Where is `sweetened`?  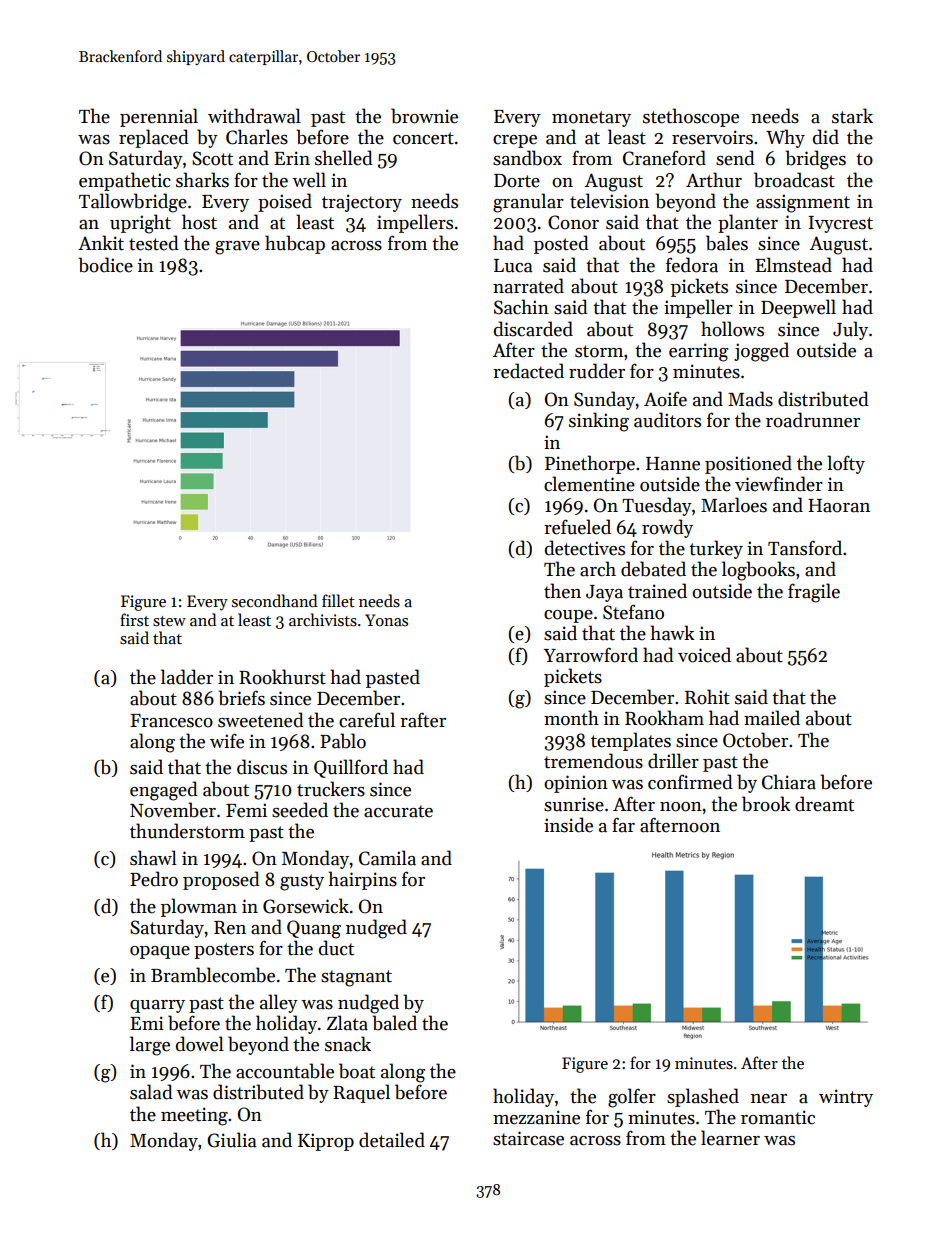
sweetened is located at coordinates (261, 720).
